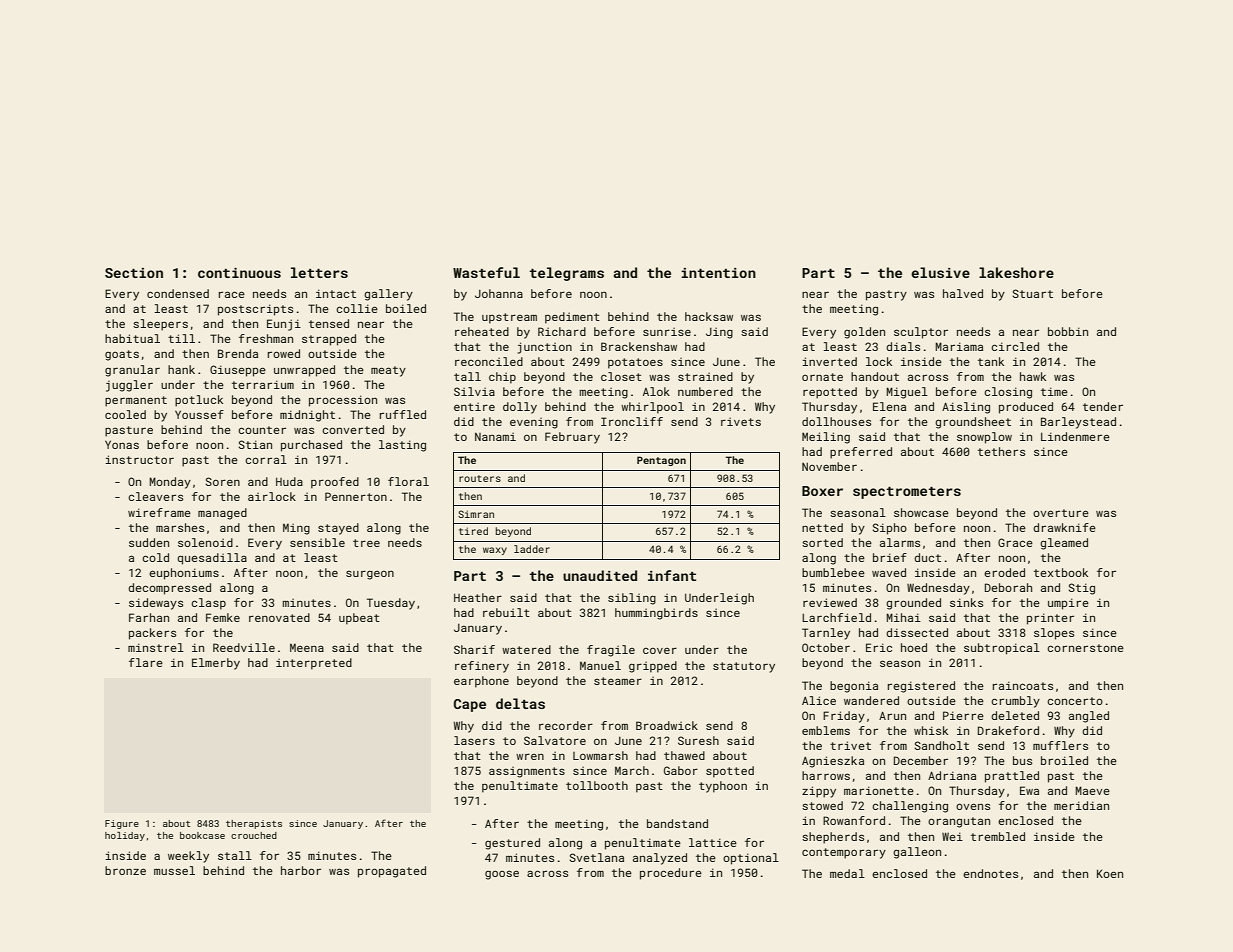 The width and height of the screenshot is (1233, 952). Describe the element at coordinates (677, 823) in the screenshot. I see `bandstand` at that location.
